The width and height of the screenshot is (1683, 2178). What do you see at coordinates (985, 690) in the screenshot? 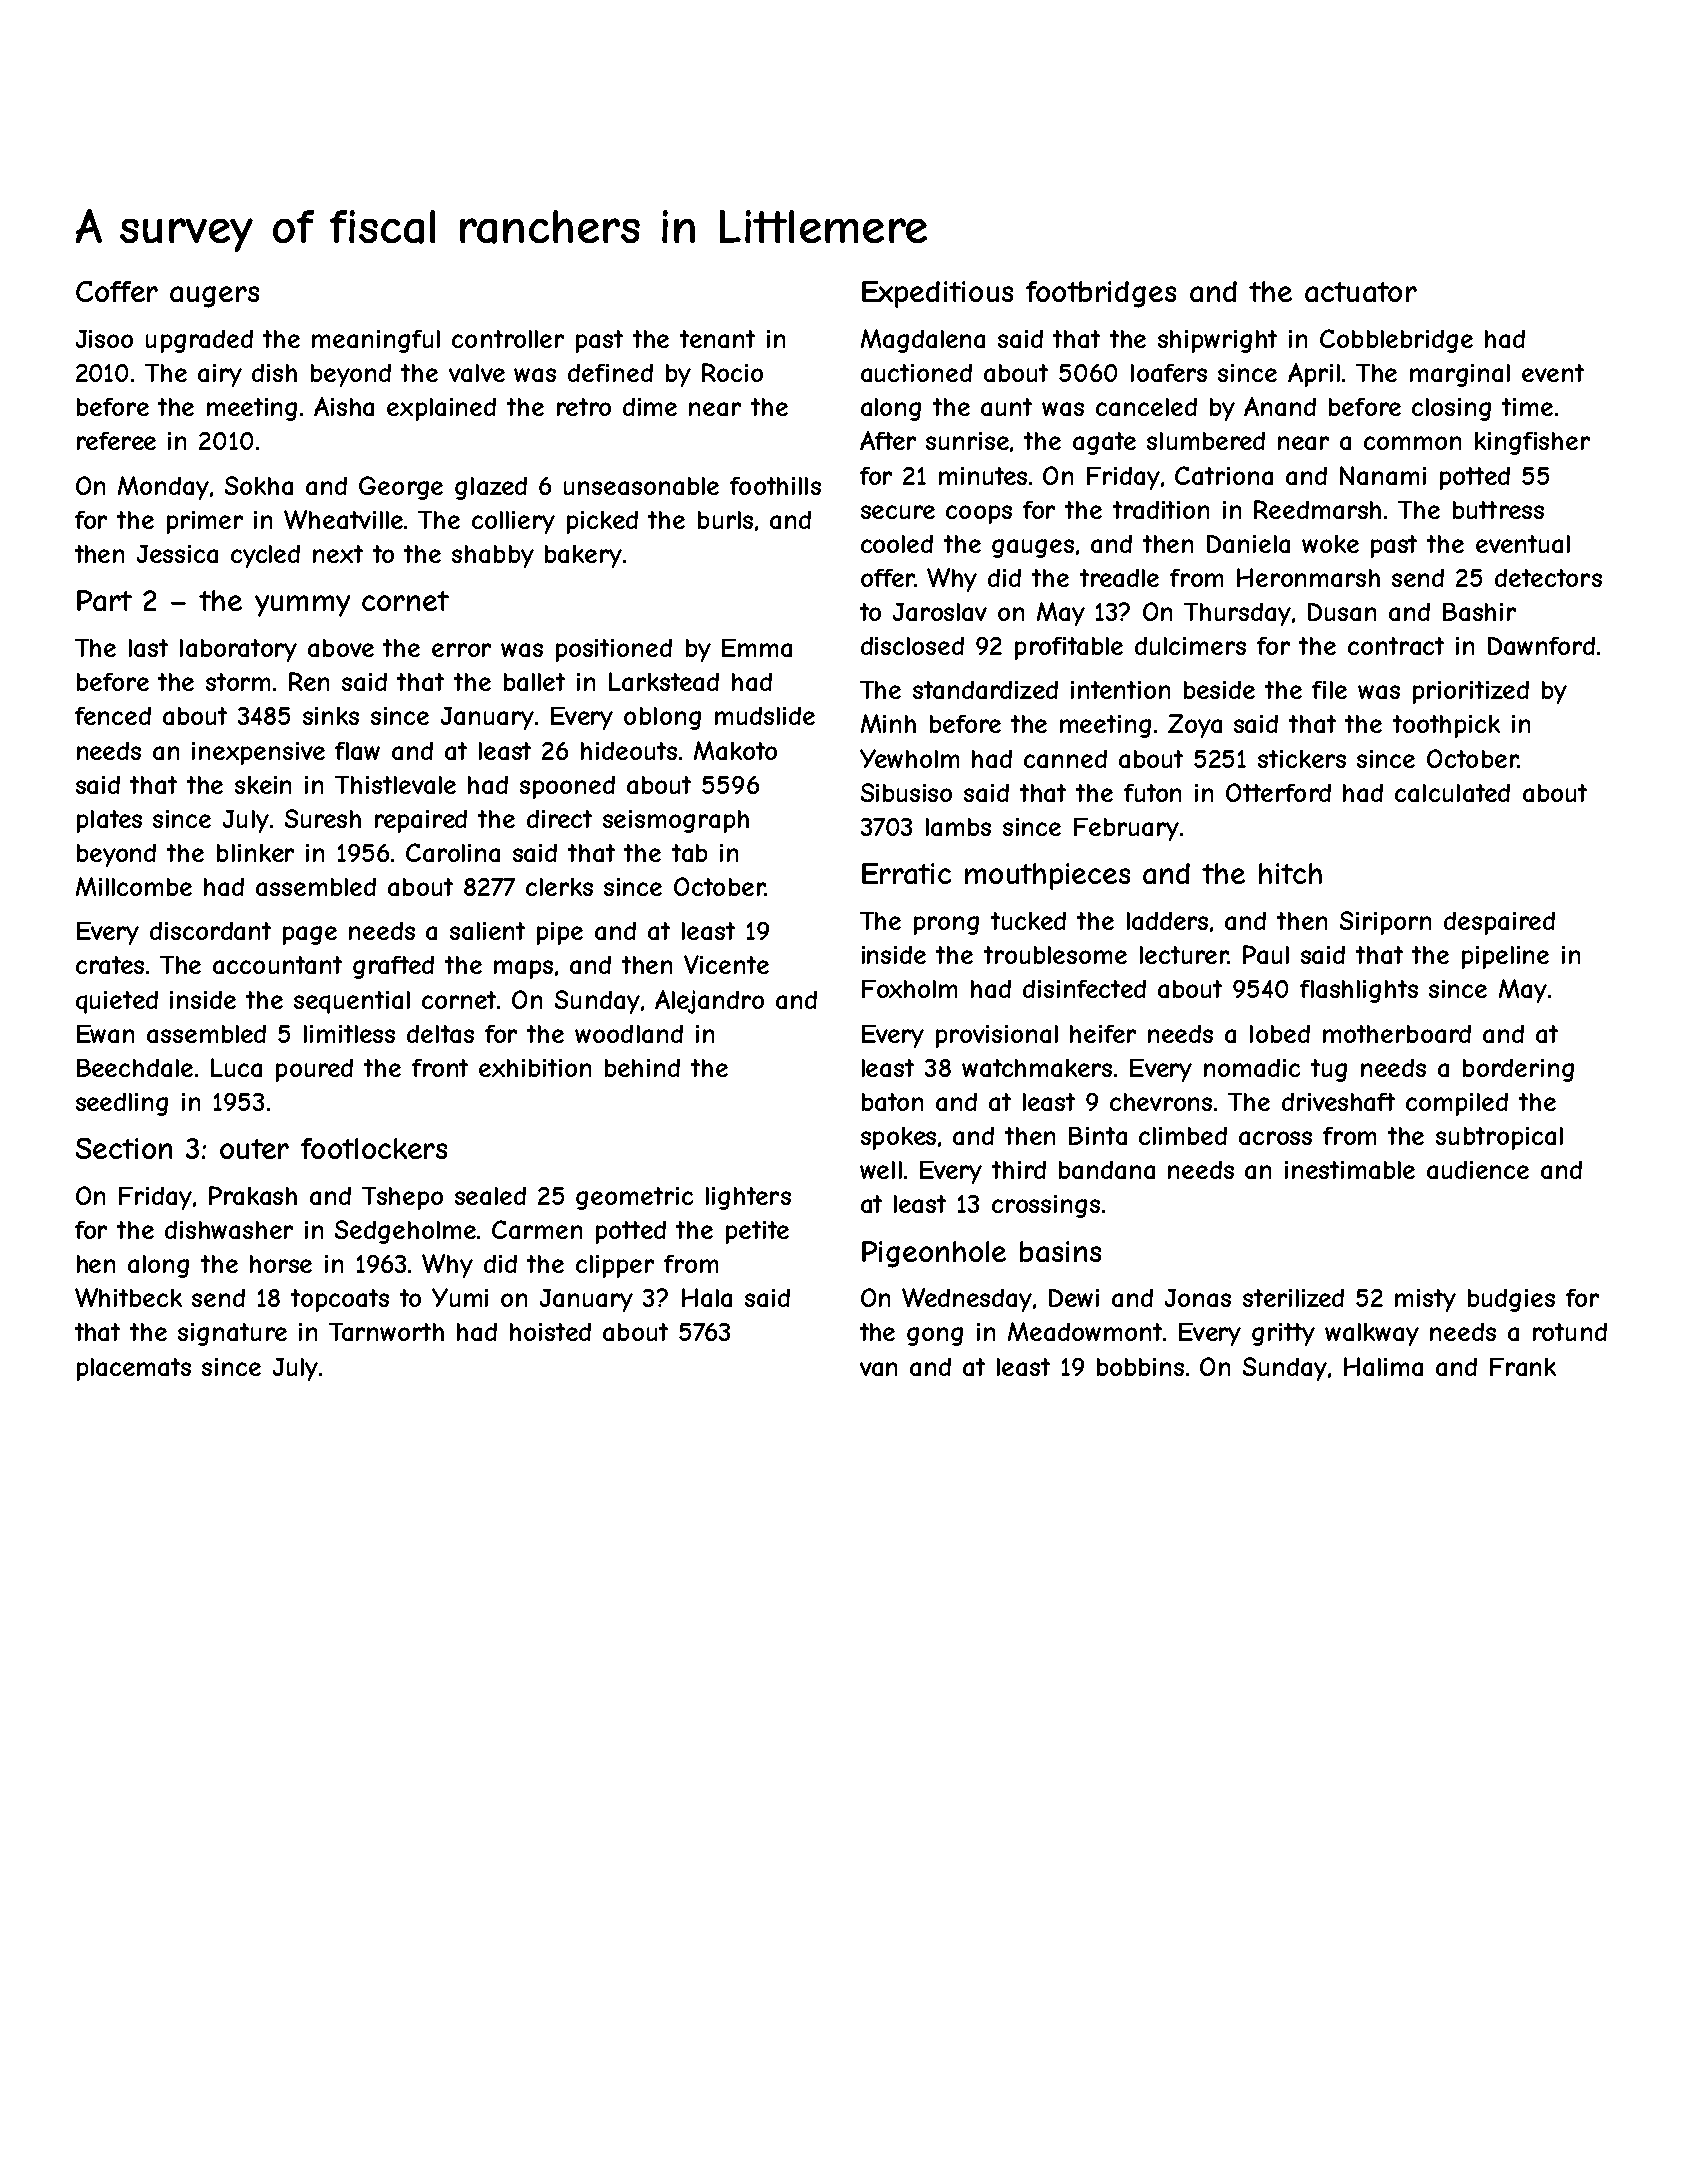
I see `standardized` at bounding box center [985, 690].
